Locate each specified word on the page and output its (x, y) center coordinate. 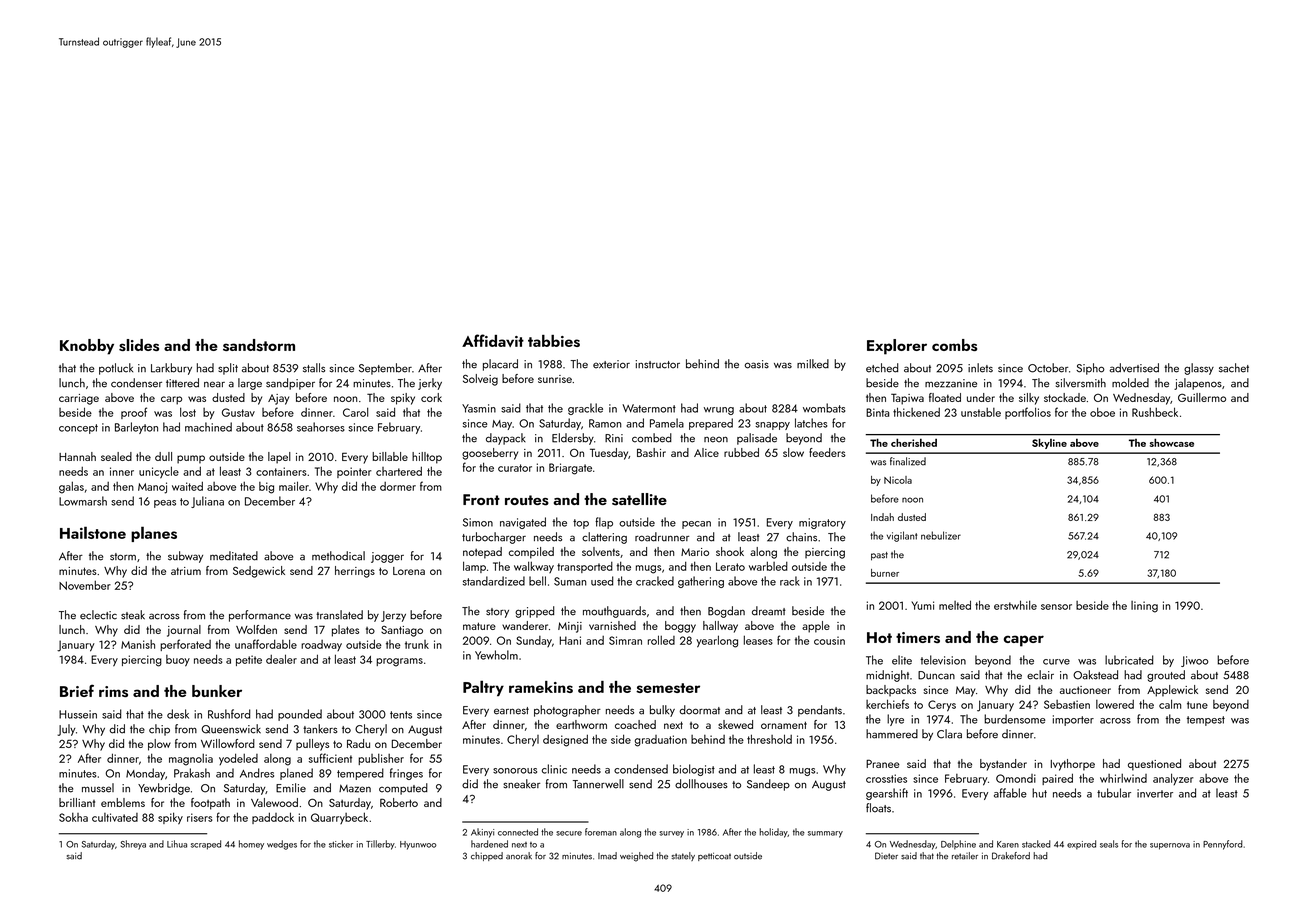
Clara (949, 734)
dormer (398, 486)
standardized (494, 581)
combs (954, 345)
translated (339, 615)
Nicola (898, 480)
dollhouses (701, 784)
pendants (820, 711)
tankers (320, 729)
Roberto (399, 802)
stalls (314, 368)
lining (1144, 607)
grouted (1166, 676)
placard (500, 365)
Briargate (570, 469)
